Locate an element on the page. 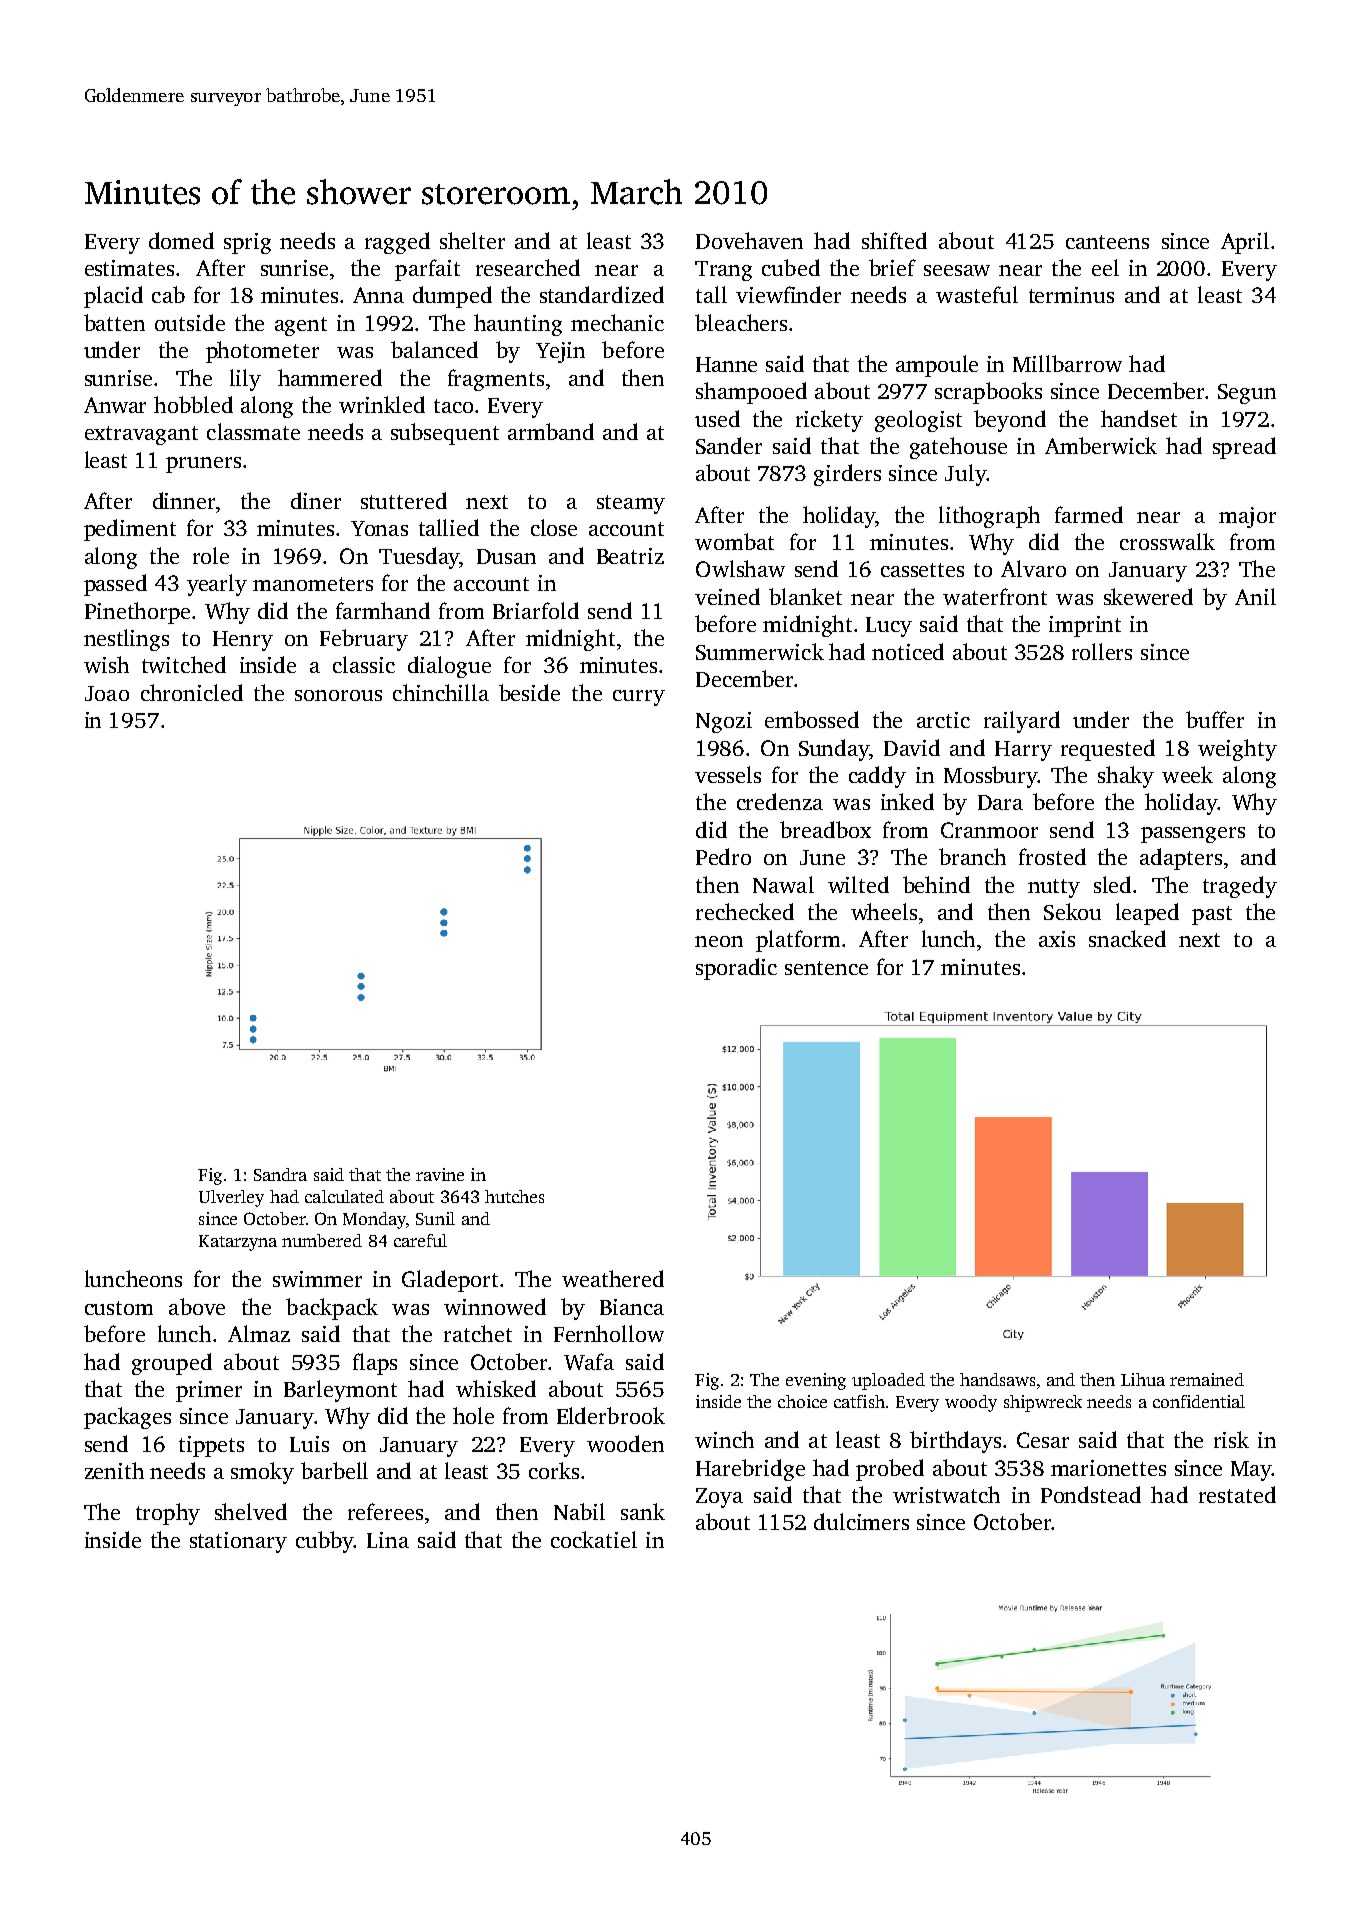 This image has height=1924, width=1360. Joao is located at coordinates (107, 693).
